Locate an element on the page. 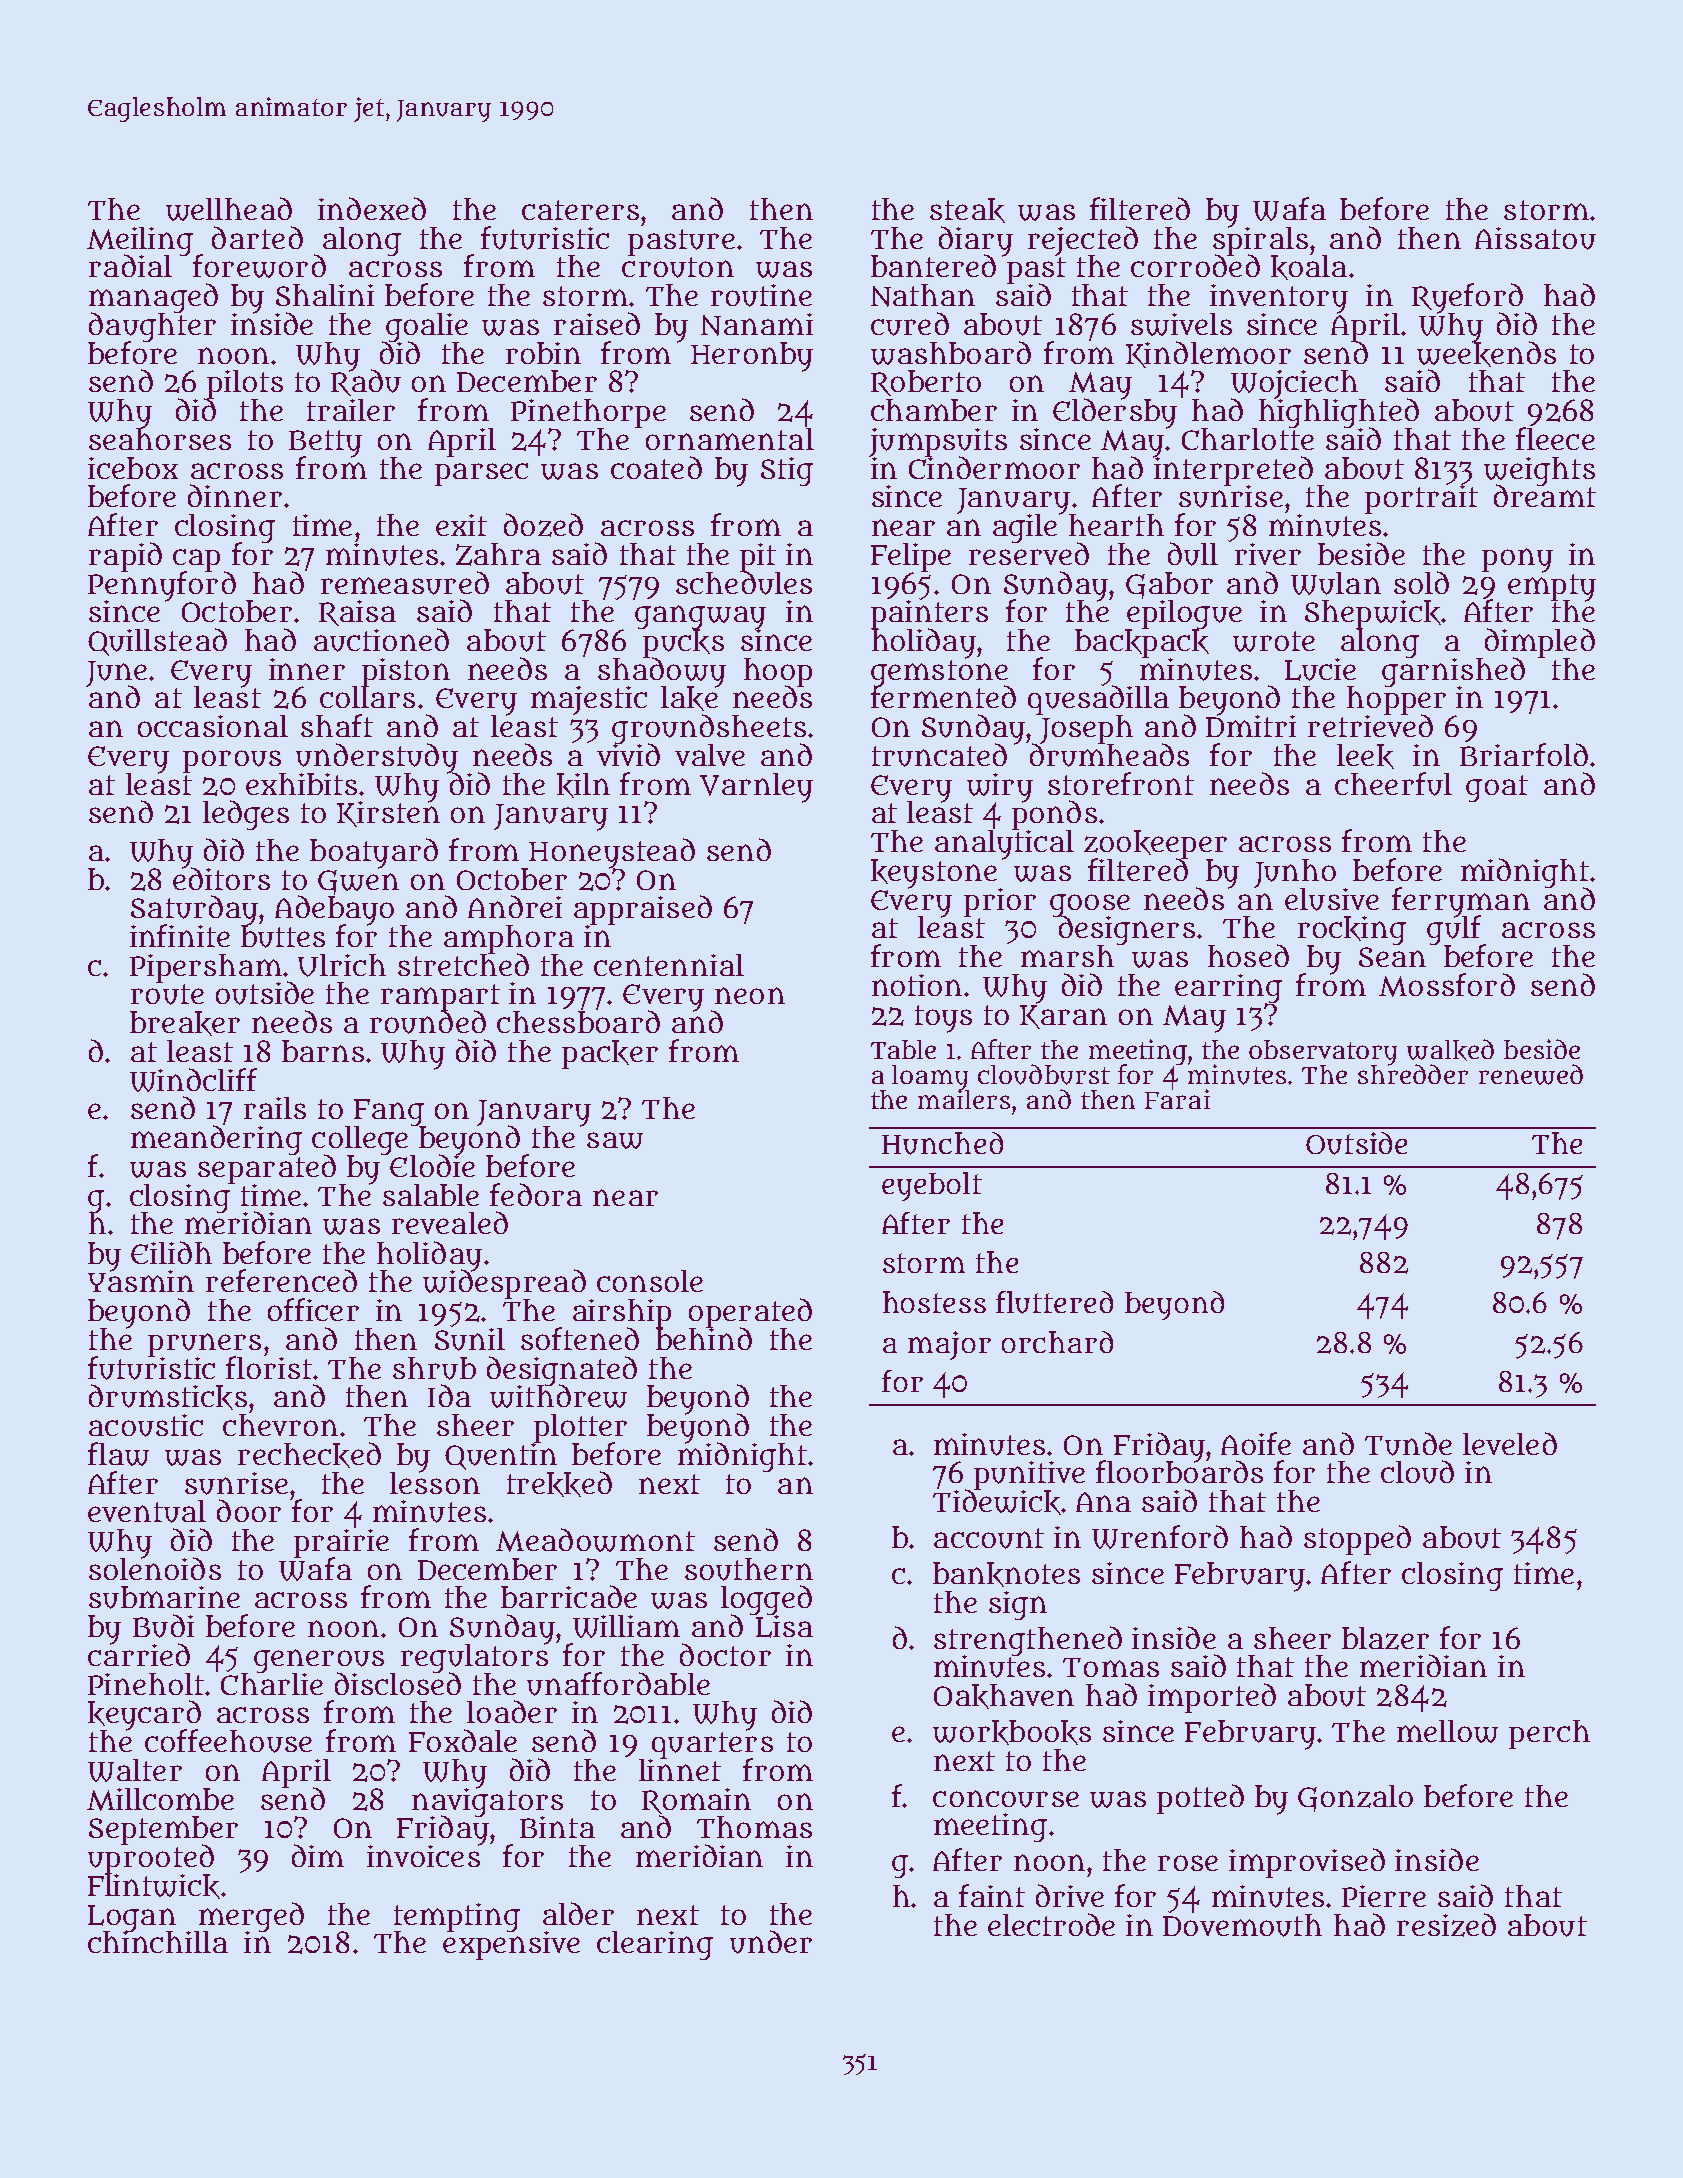 This image has height=2178, width=1683. Meiling is located at coordinates (140, 241).
